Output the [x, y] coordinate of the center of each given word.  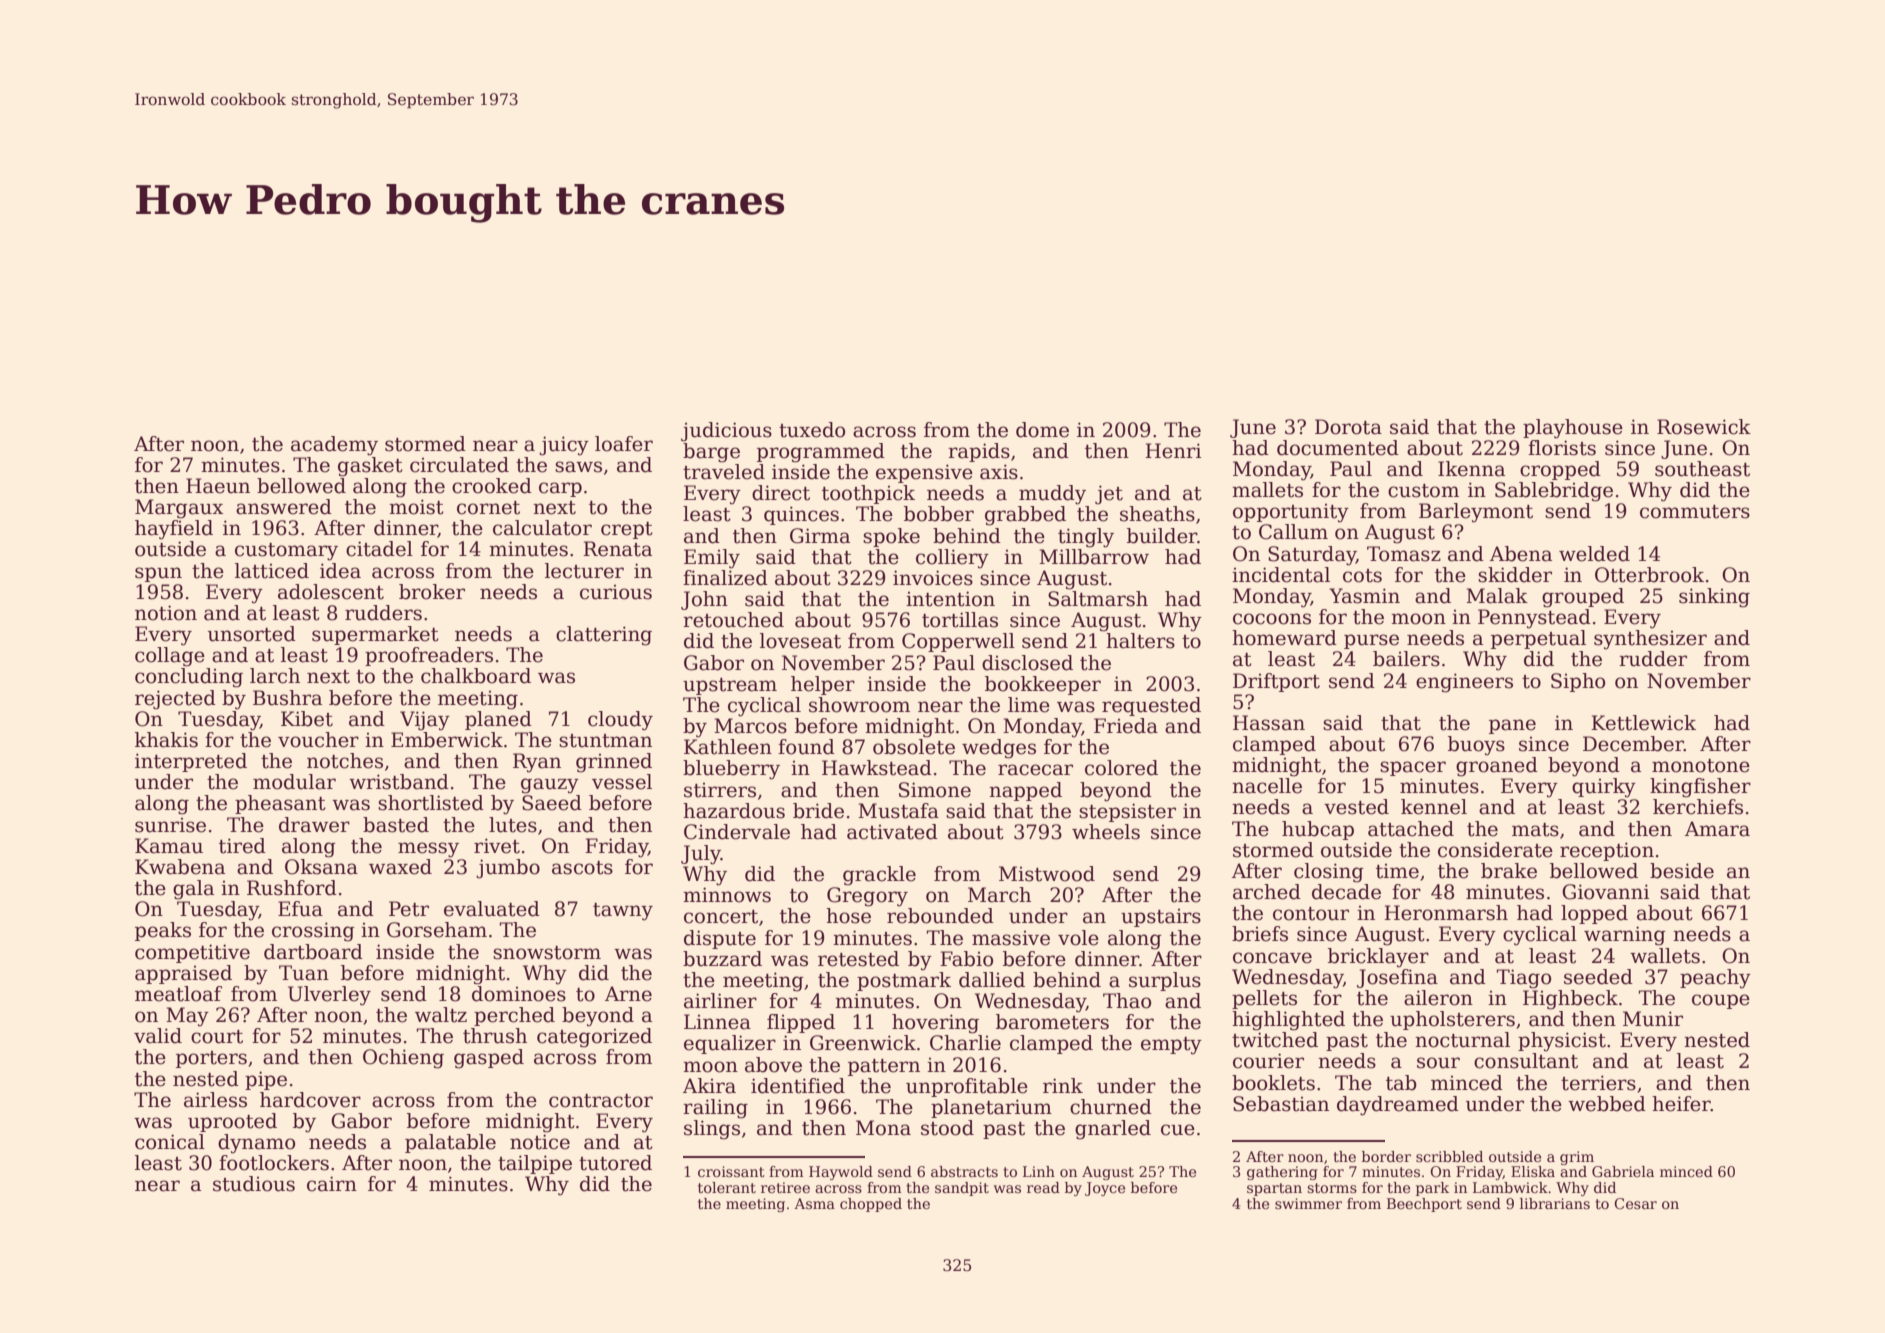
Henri [1173, 451]
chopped [871, 1205]
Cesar [1635, 1203]
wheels [1106, 832]
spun [158, 574]
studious [254, 1184]
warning [1625, 936]
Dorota [1348, 427]
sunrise [170, 825]
